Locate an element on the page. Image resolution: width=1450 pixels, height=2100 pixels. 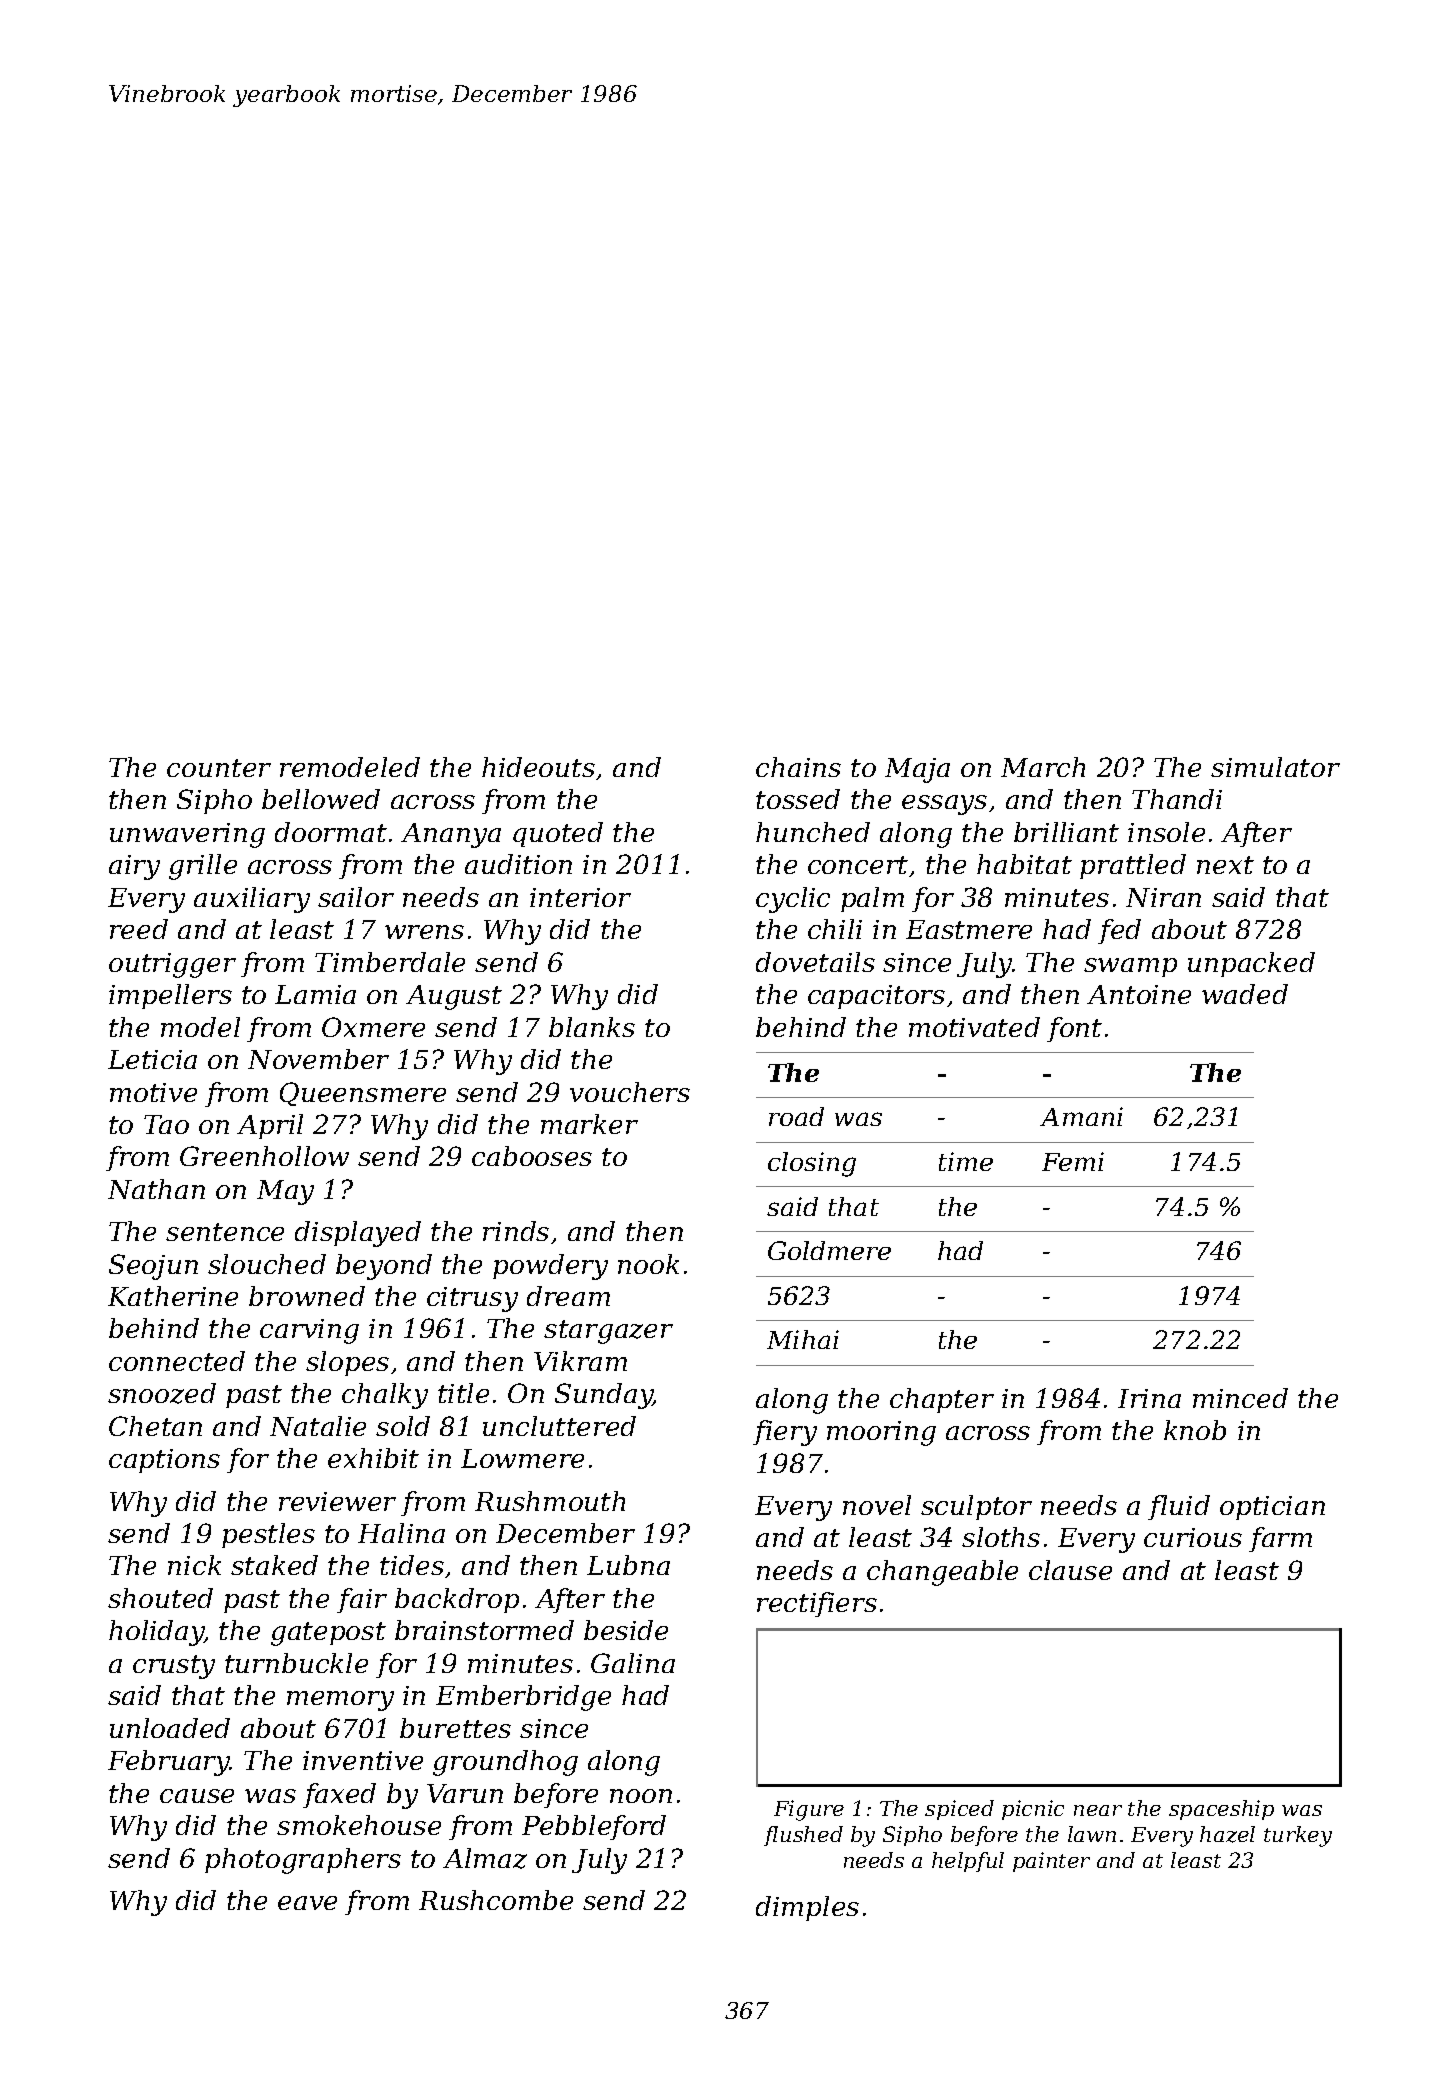
farm is located at coordinates (1280, 1539).
